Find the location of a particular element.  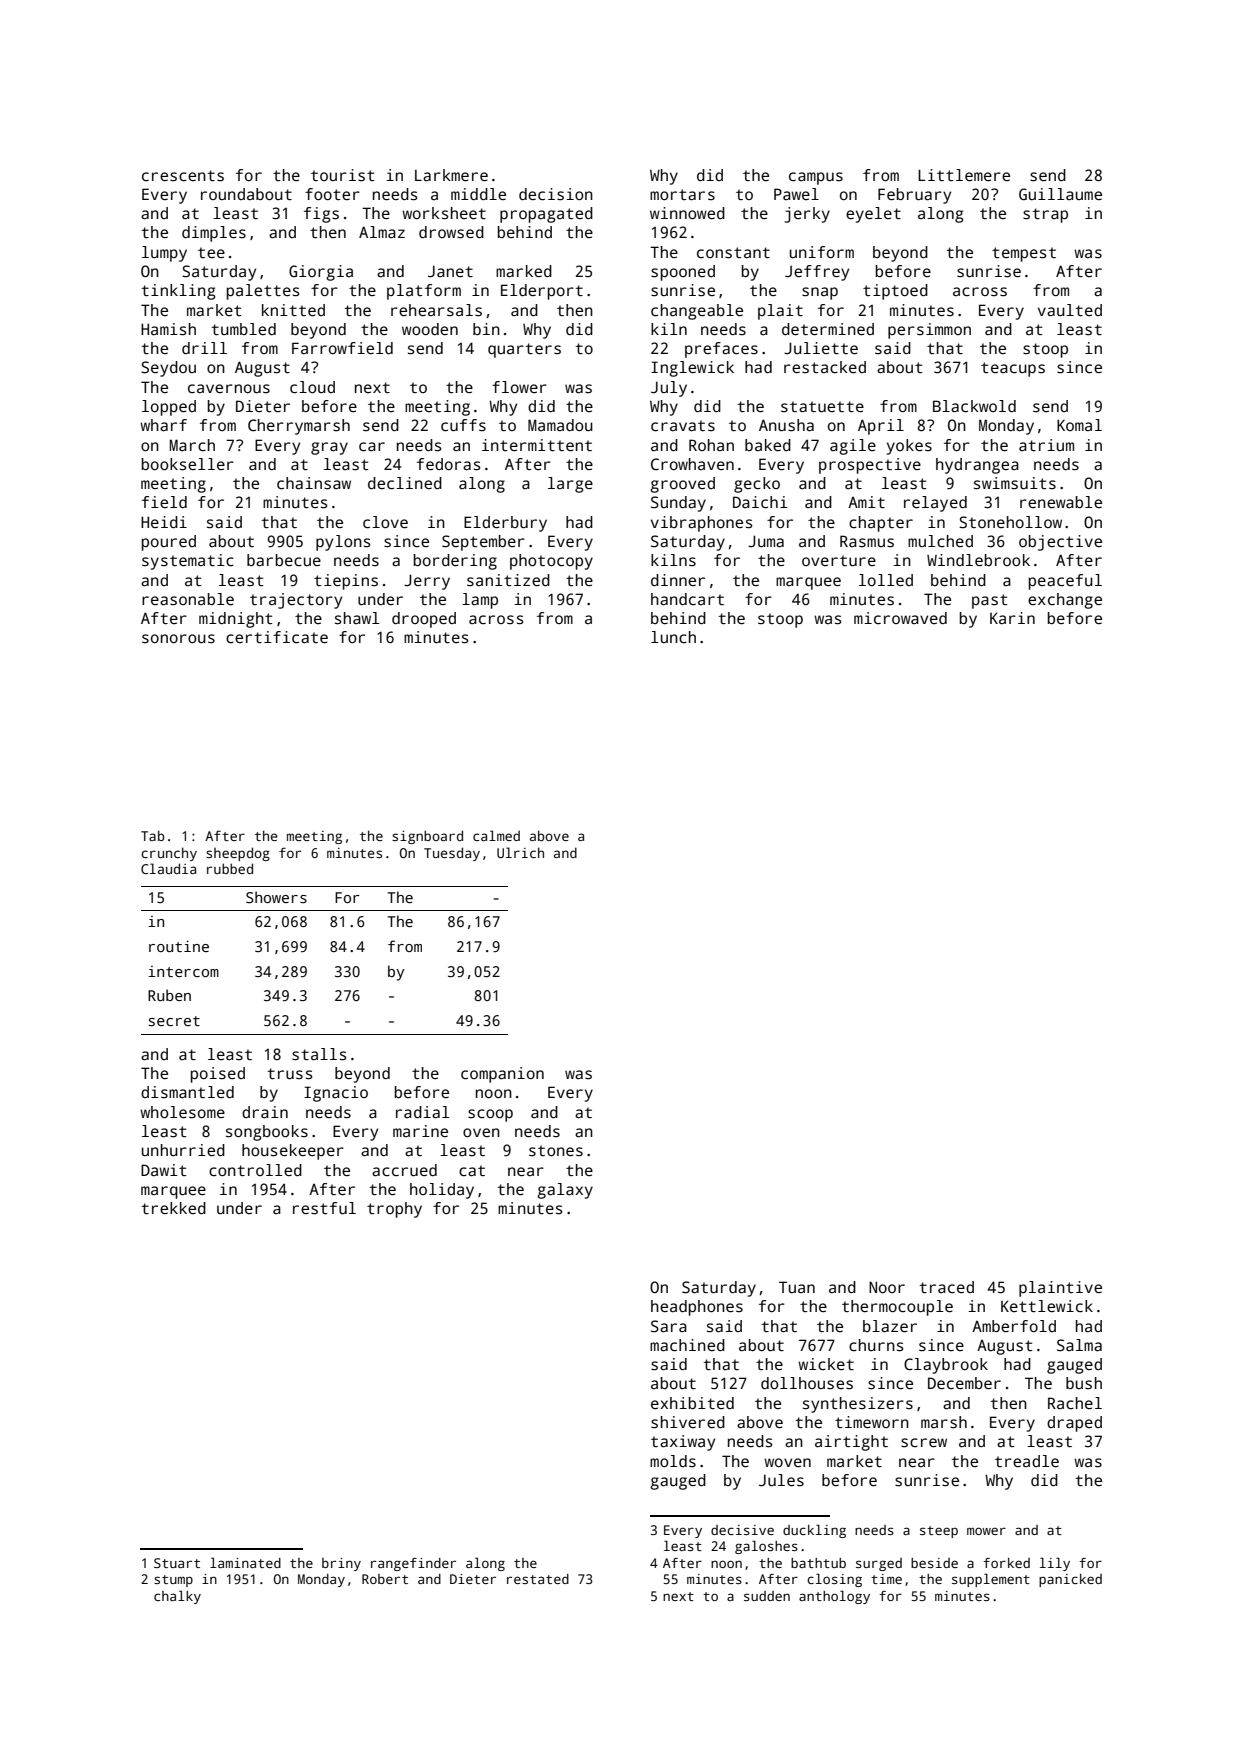

mortars is located at coordinates (682, 195).
